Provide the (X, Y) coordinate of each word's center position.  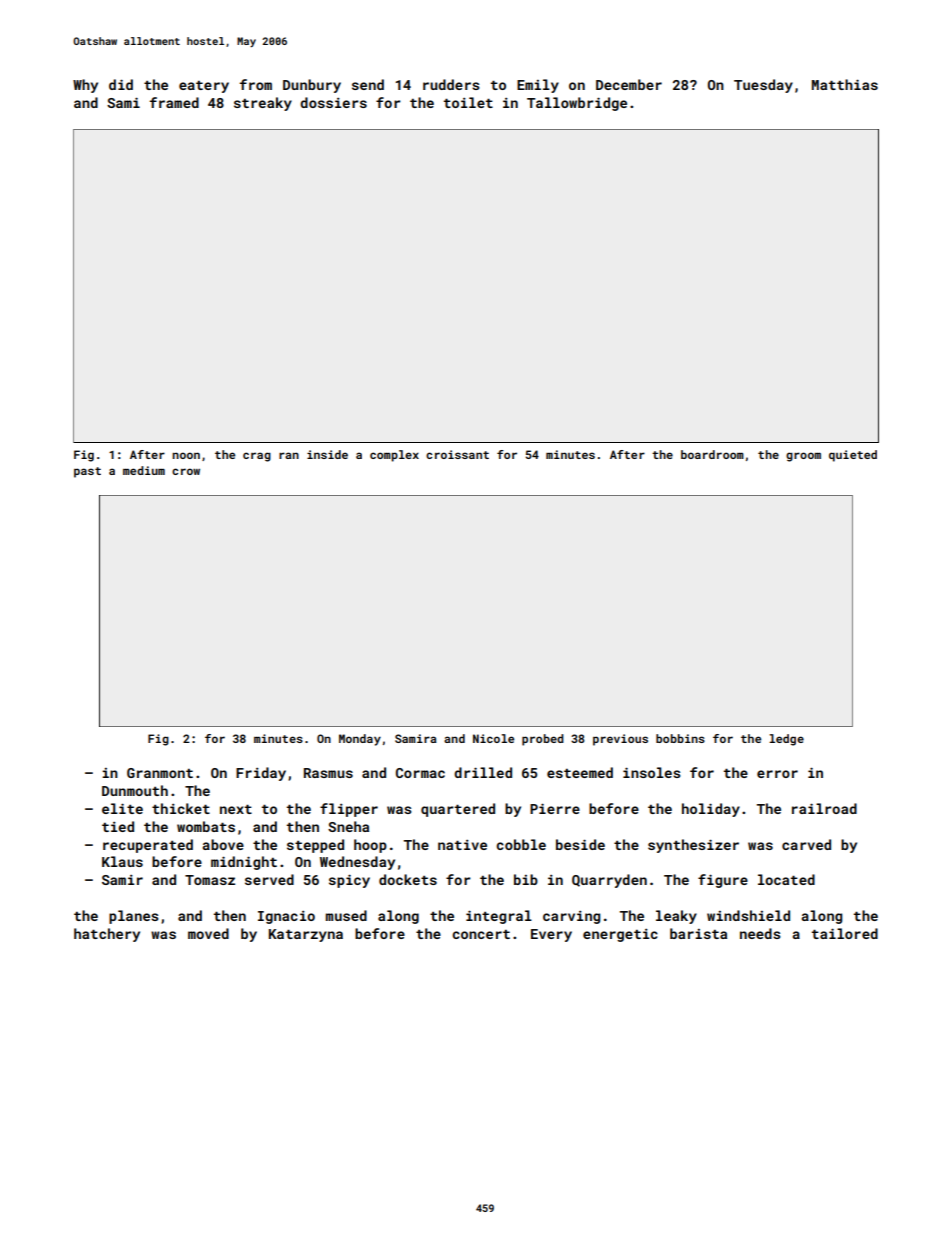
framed (174, 102)
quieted (853, 456)
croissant (457, 454)
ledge (786, 740)
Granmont (160, 773)
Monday (360, 740)
